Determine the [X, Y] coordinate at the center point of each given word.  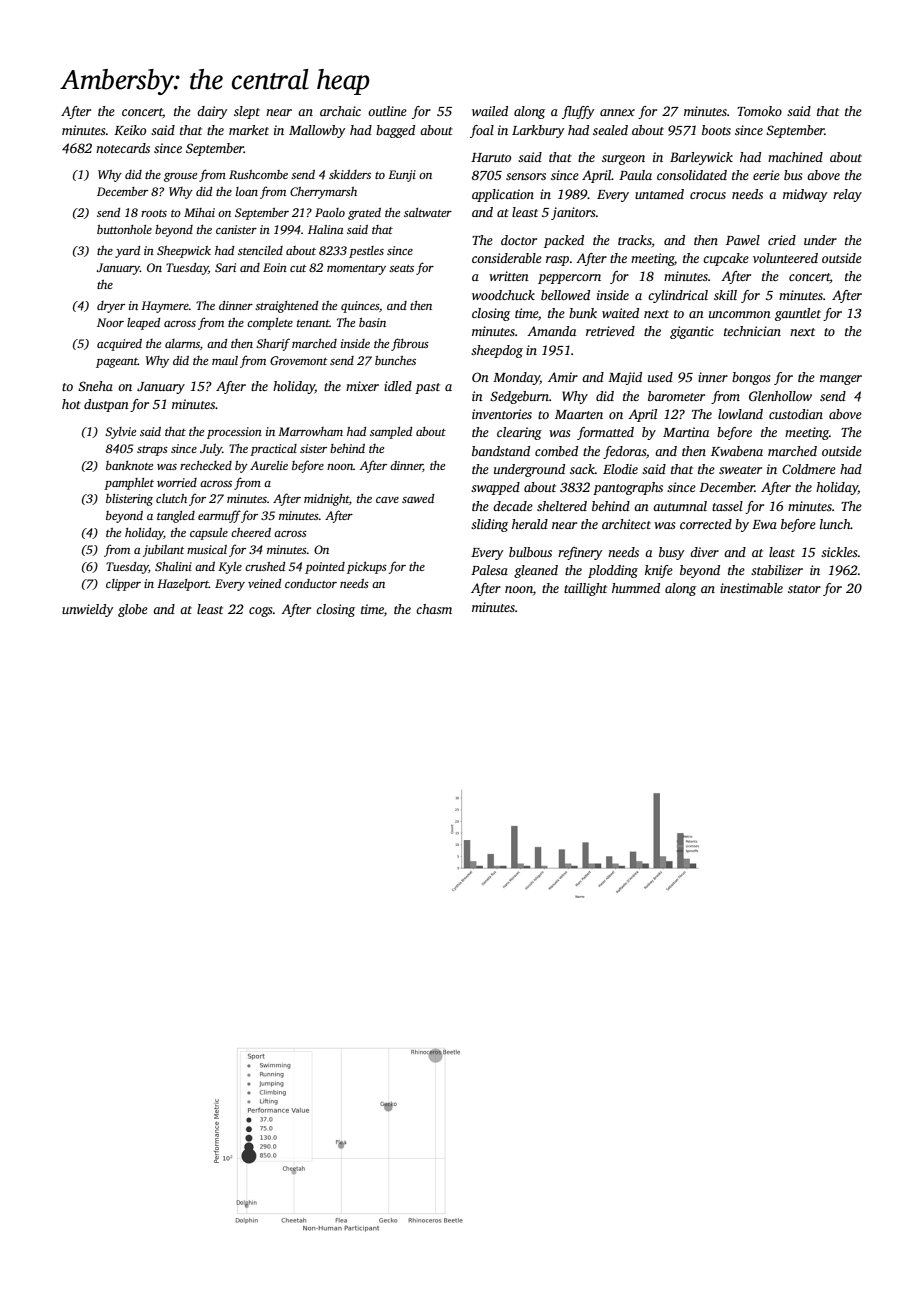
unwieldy [87, 610]
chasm [434, 609]
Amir [563, 377]
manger [841, 380]
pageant [117, 363]
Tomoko [759, 111]
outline [387, 111]
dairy [212, 112]
